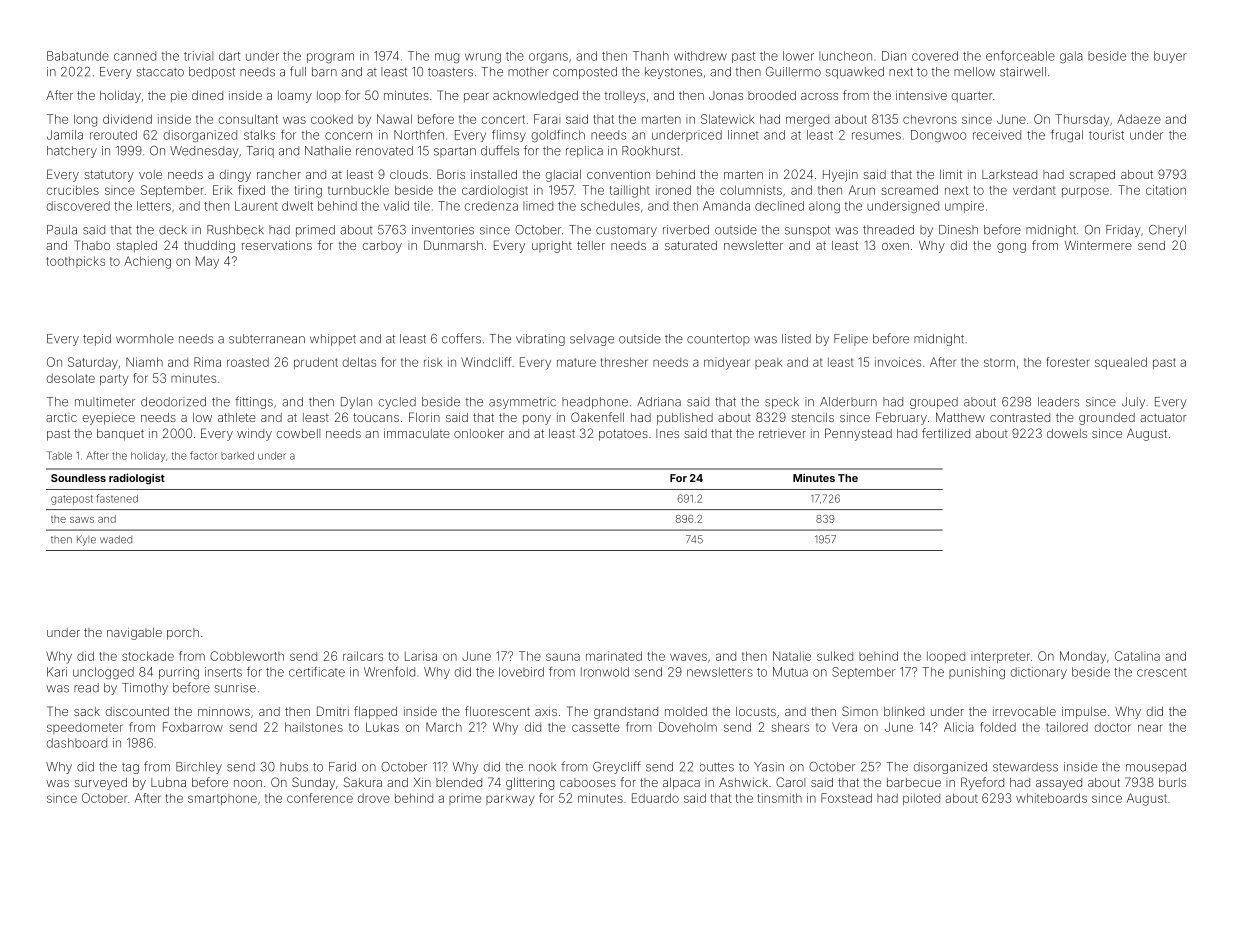 This image has height=952, width=1233. I want to click on dart, so click(229, 56).
